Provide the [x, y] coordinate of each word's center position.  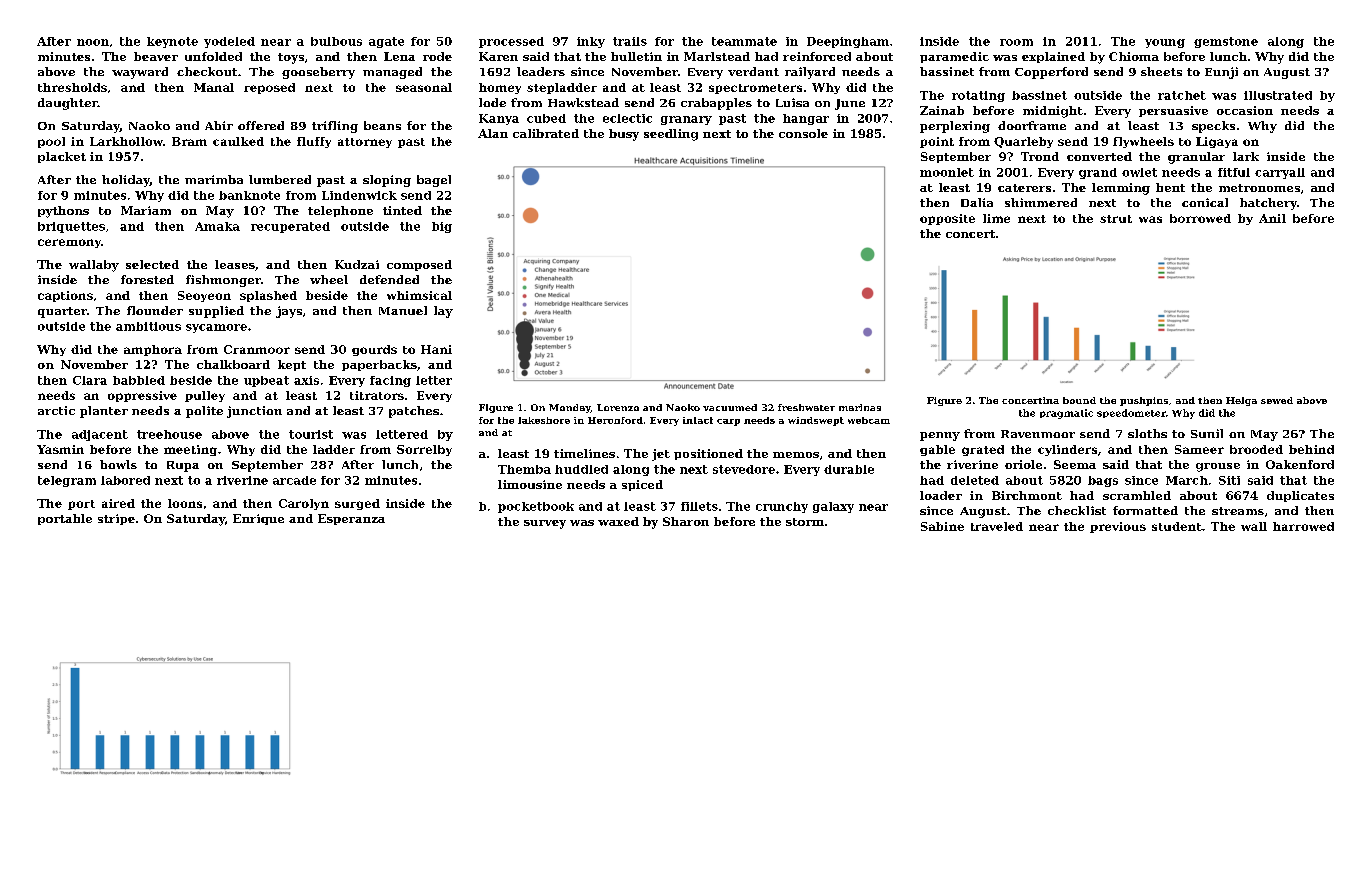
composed [419, 265]
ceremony [69, 243]
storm [805, 522]
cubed [546, 118]
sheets [1161, 71]
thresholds [72, 87]
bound [1079, 400]
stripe [116, 519]
